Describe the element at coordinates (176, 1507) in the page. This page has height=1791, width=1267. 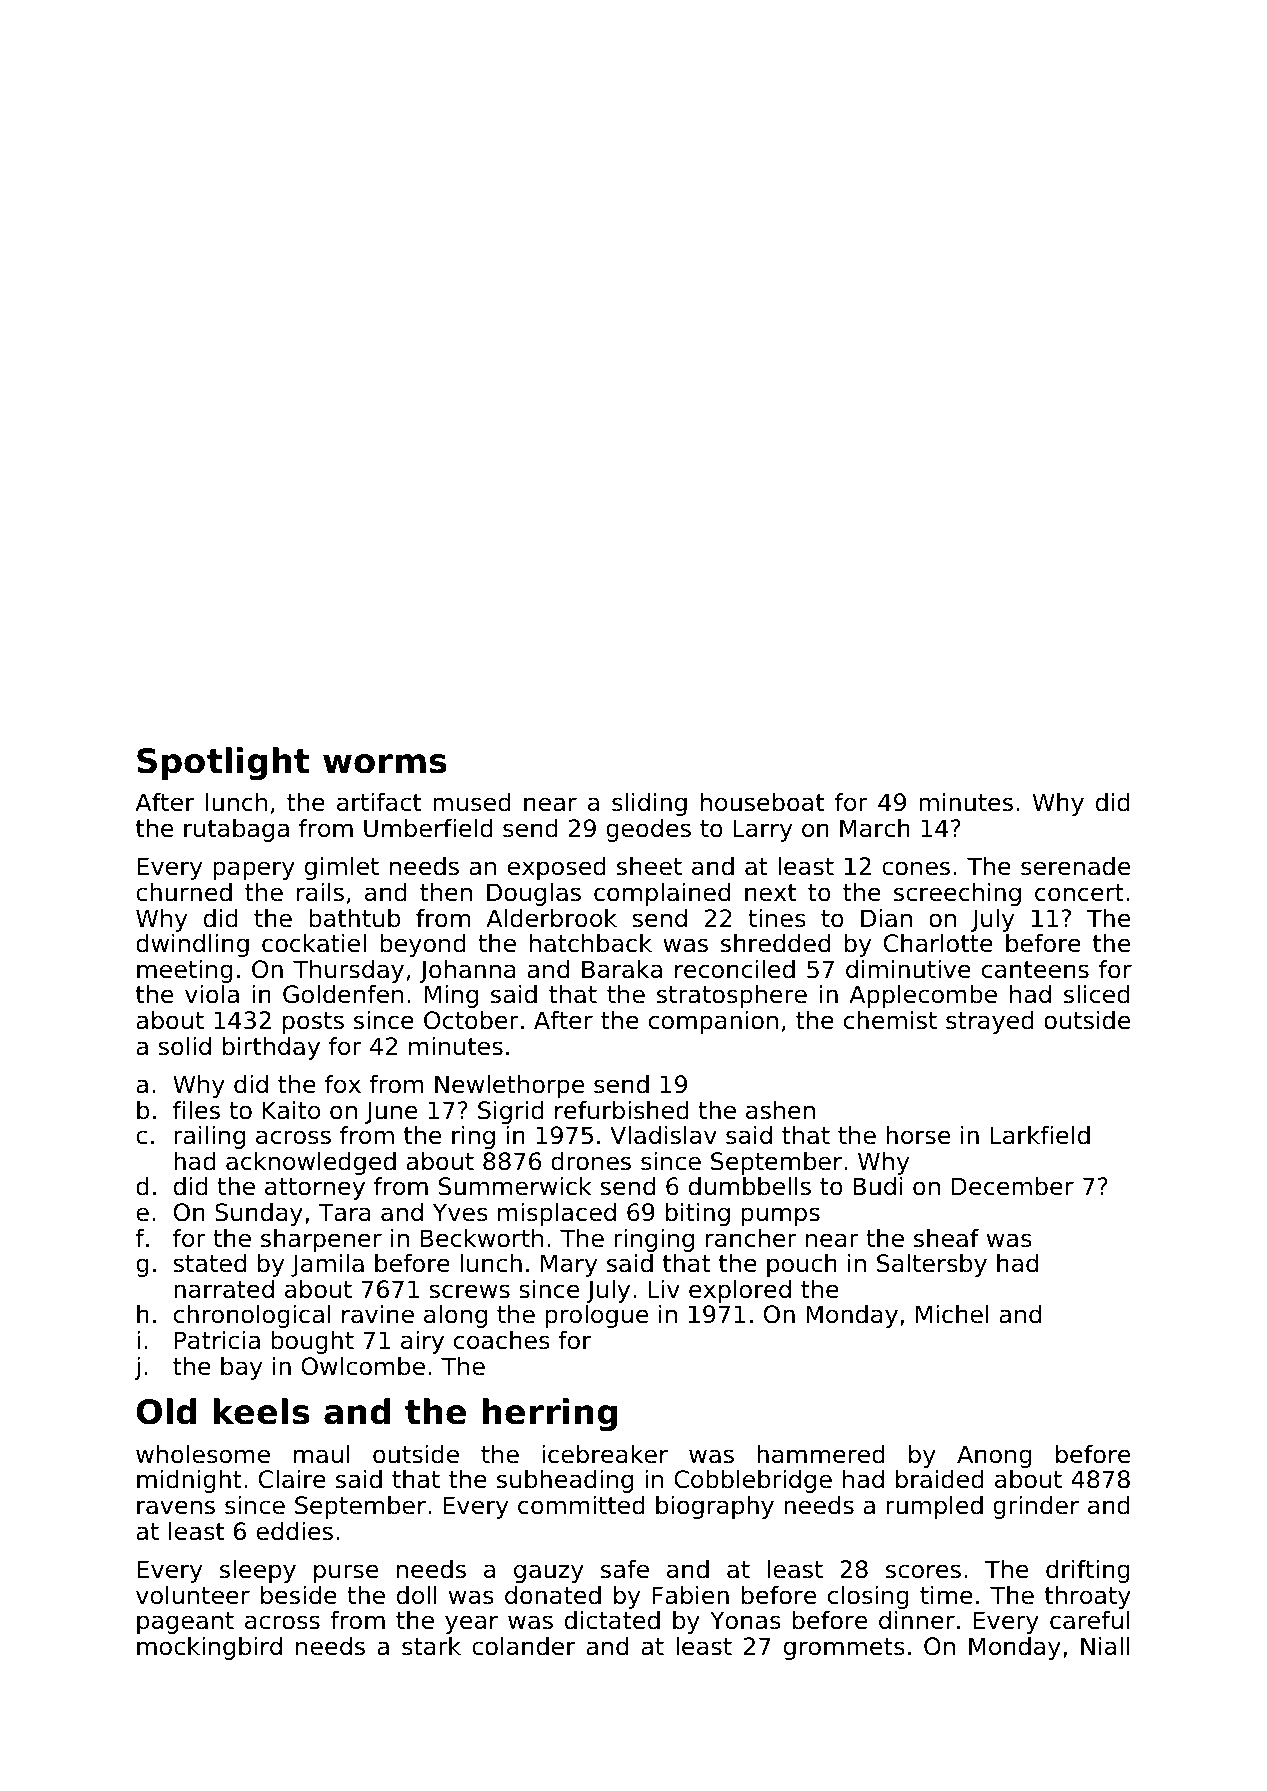
I see `ravens` at that location.
